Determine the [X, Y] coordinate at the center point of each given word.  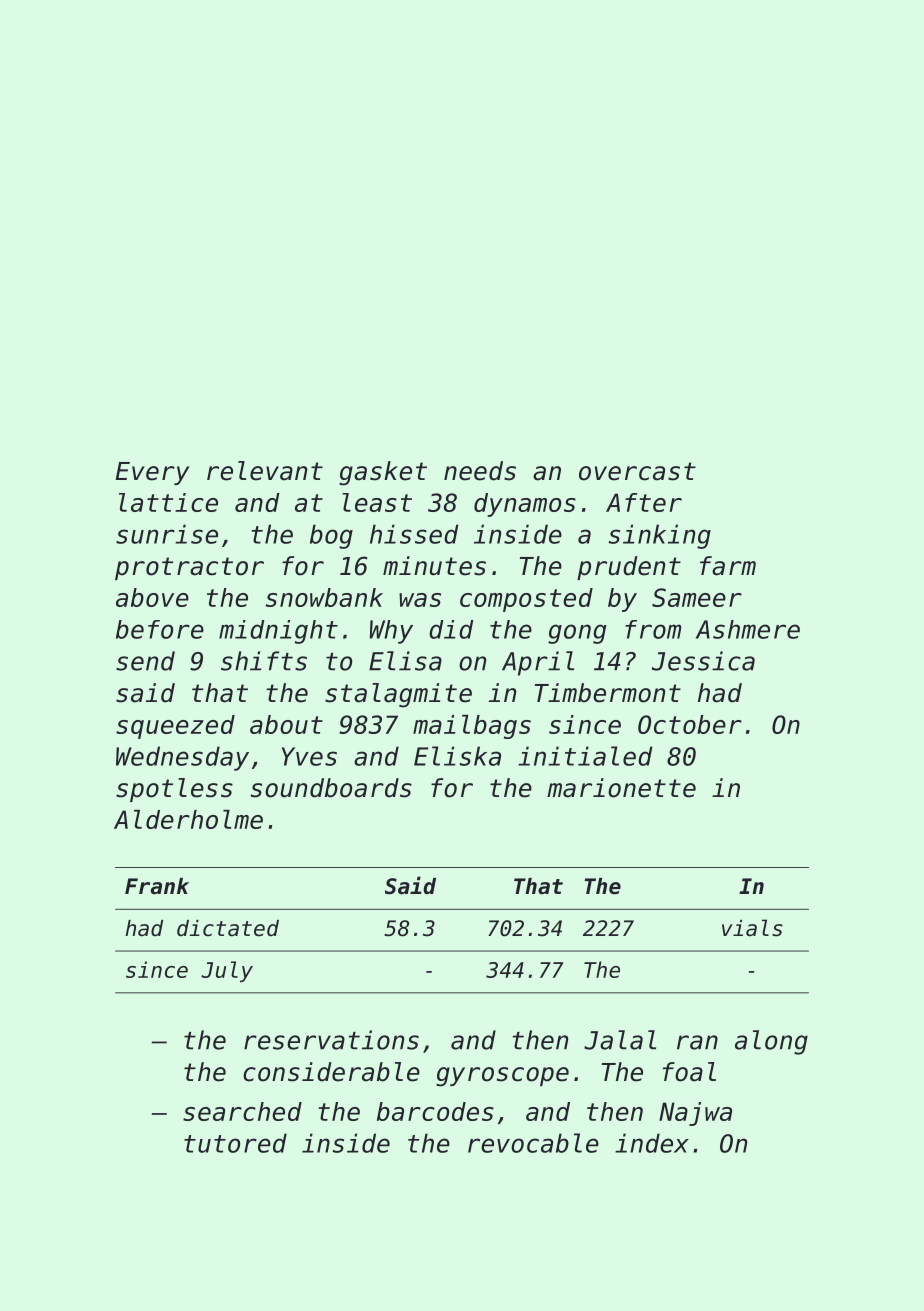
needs [480, 471]
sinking [659, 536]
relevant [265, 471]
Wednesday [182, 758]
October [690, 724]
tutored [235, 1143]
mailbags [472, 727]
